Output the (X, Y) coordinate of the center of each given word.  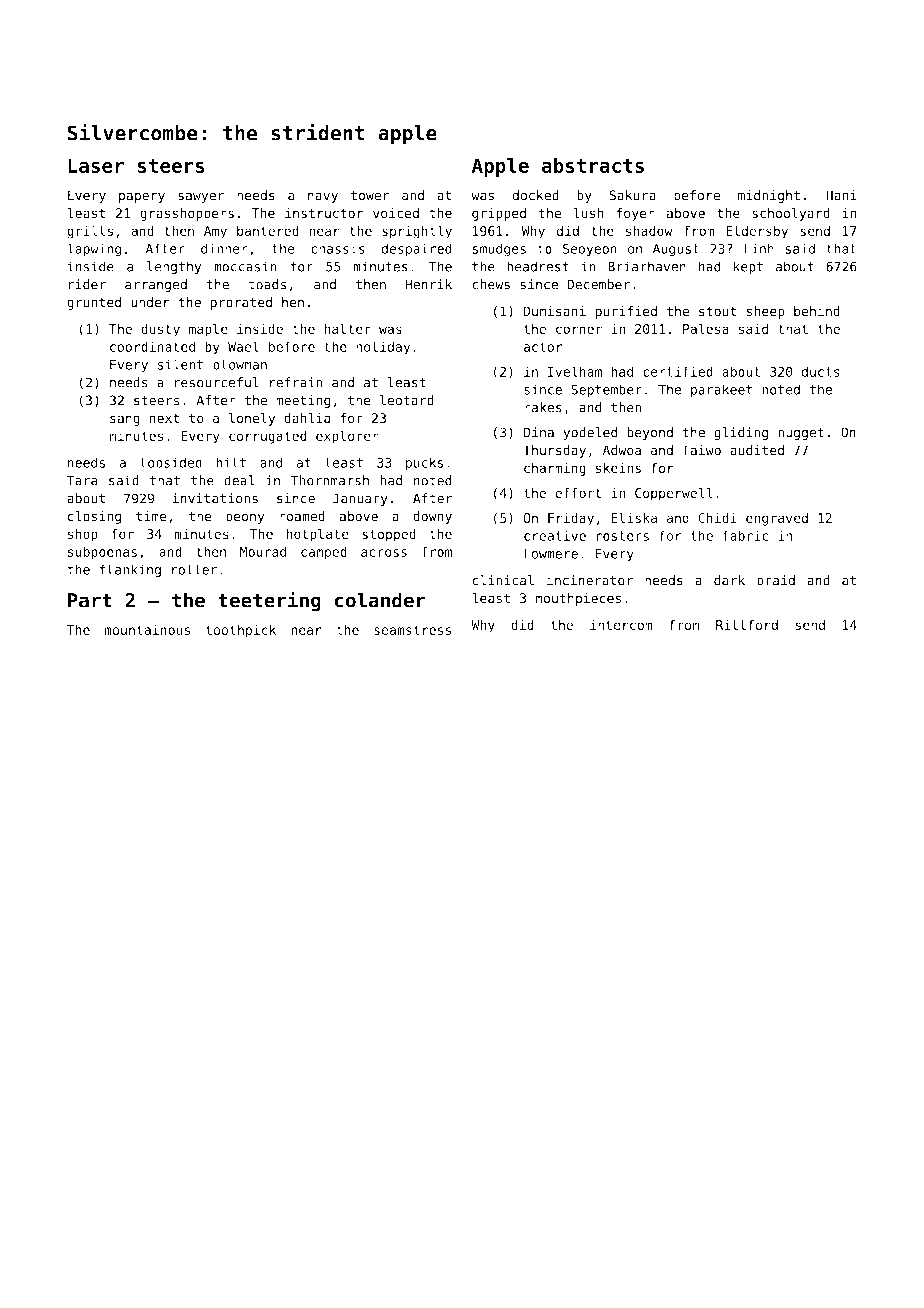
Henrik (428, 284)
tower (370, 195)
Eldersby (757, 232)
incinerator (590, 580)
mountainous (147, 630)
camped (324, 553)
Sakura (632, 195)
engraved (777, 519)
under (150, 302)
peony (245, 518)
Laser (96, 165)
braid (776, 580)
